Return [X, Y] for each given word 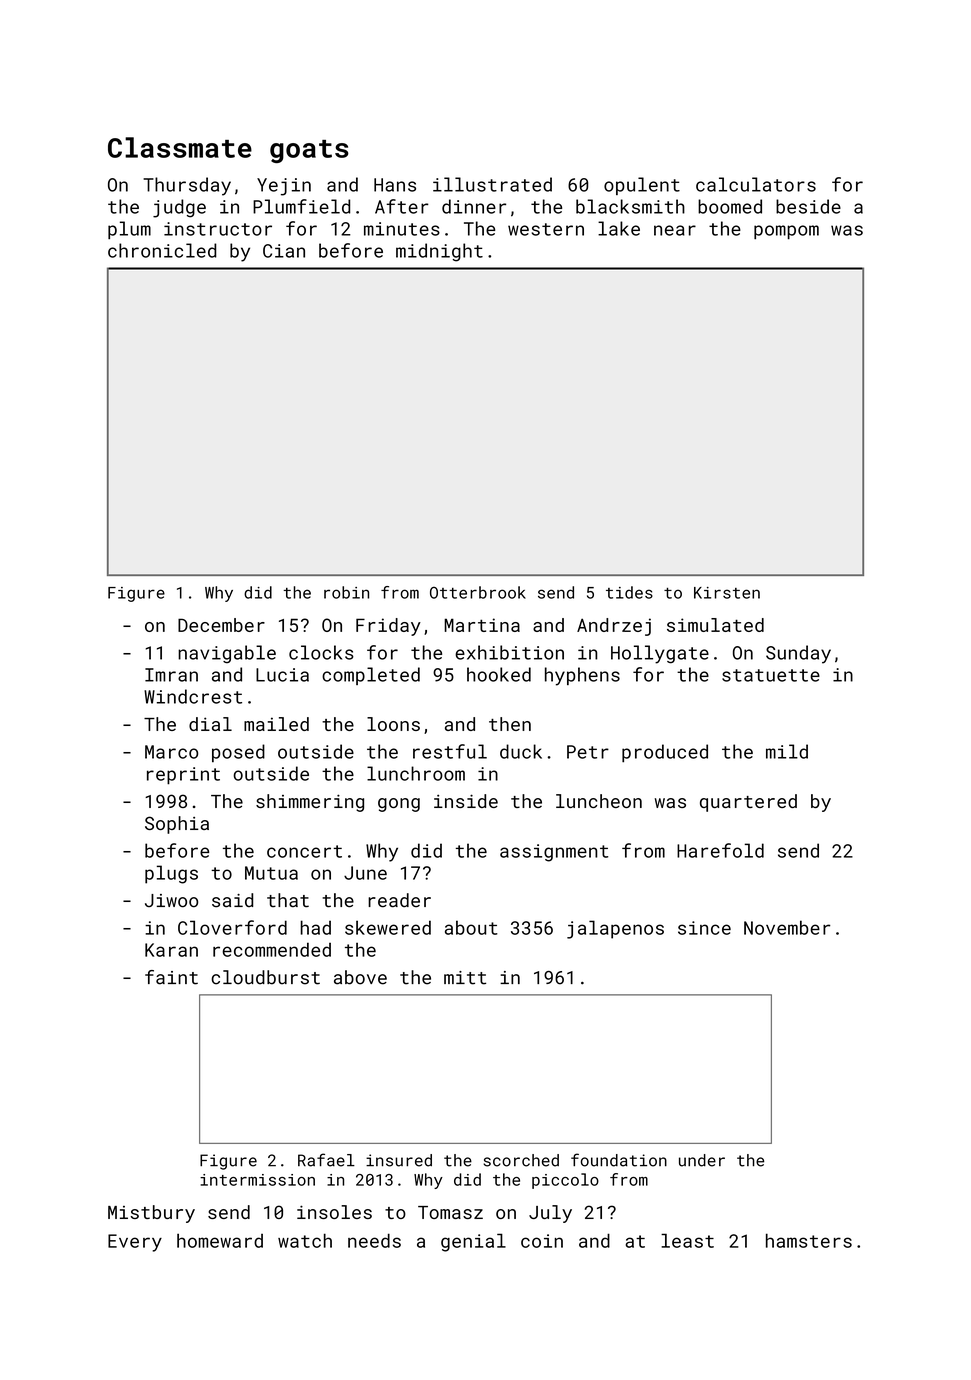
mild [787, 751]
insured [399, 1160]
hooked [499, 674]
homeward [220, 1240]
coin [542, 1241]
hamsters [809, 1240]
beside [808, 206]
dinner [474, 206]
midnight [439, 252]
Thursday [187, 186]
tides [629, 592]
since [704, 928]
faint [171, 977]
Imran [171, 675]
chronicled [162, 250]
